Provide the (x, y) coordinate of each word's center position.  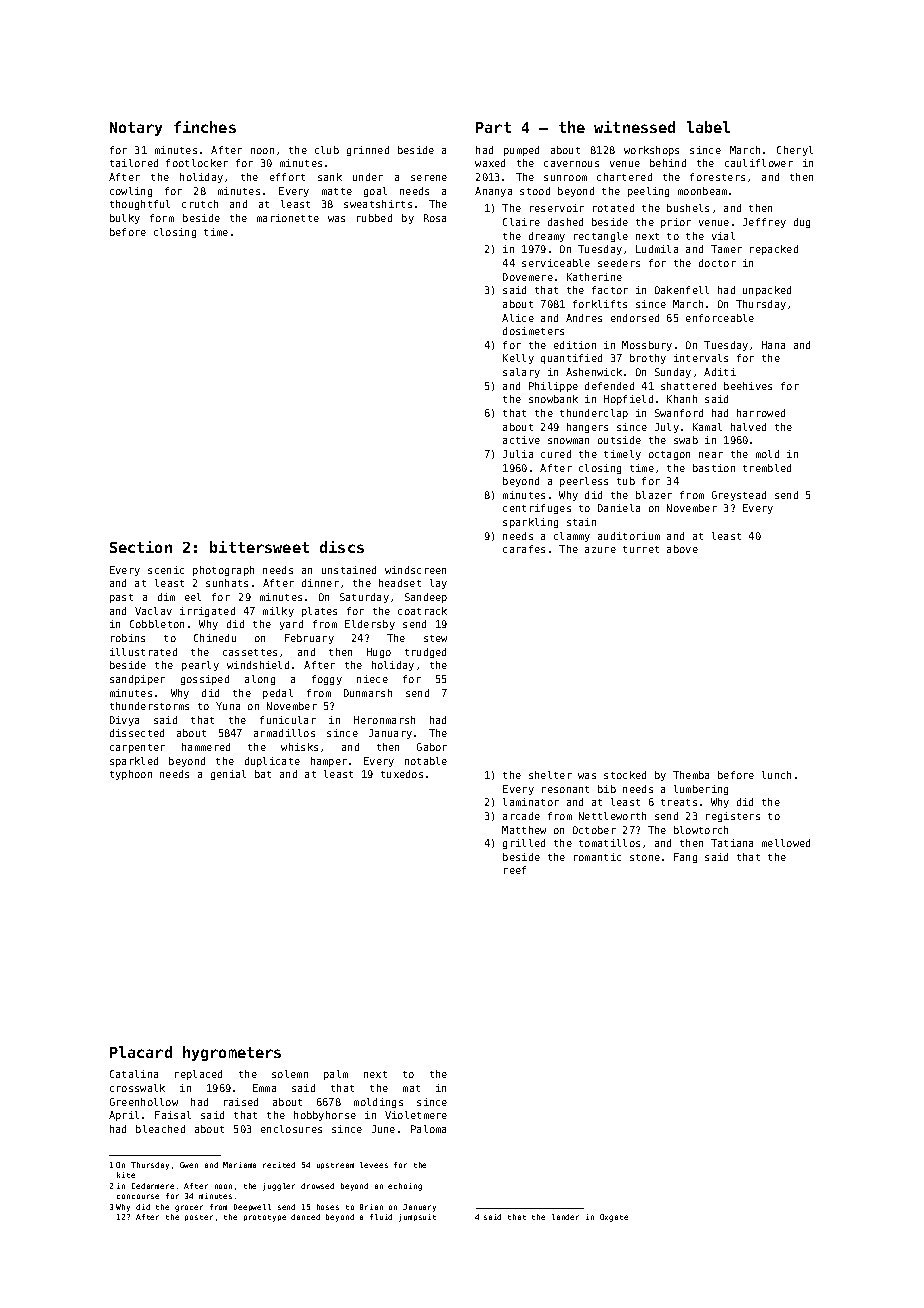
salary (521, 373)
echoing (405, 1187)
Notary (136, 129)
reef (515, 870)
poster (199, 1218)
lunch (776, 775)
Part (493, 127)
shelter (550, 775)
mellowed (786, 843)
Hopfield (628, 400)
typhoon (131, 775)
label (708, 127)
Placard (141, 1052)
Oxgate (614, 1218)
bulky (125, 219)
